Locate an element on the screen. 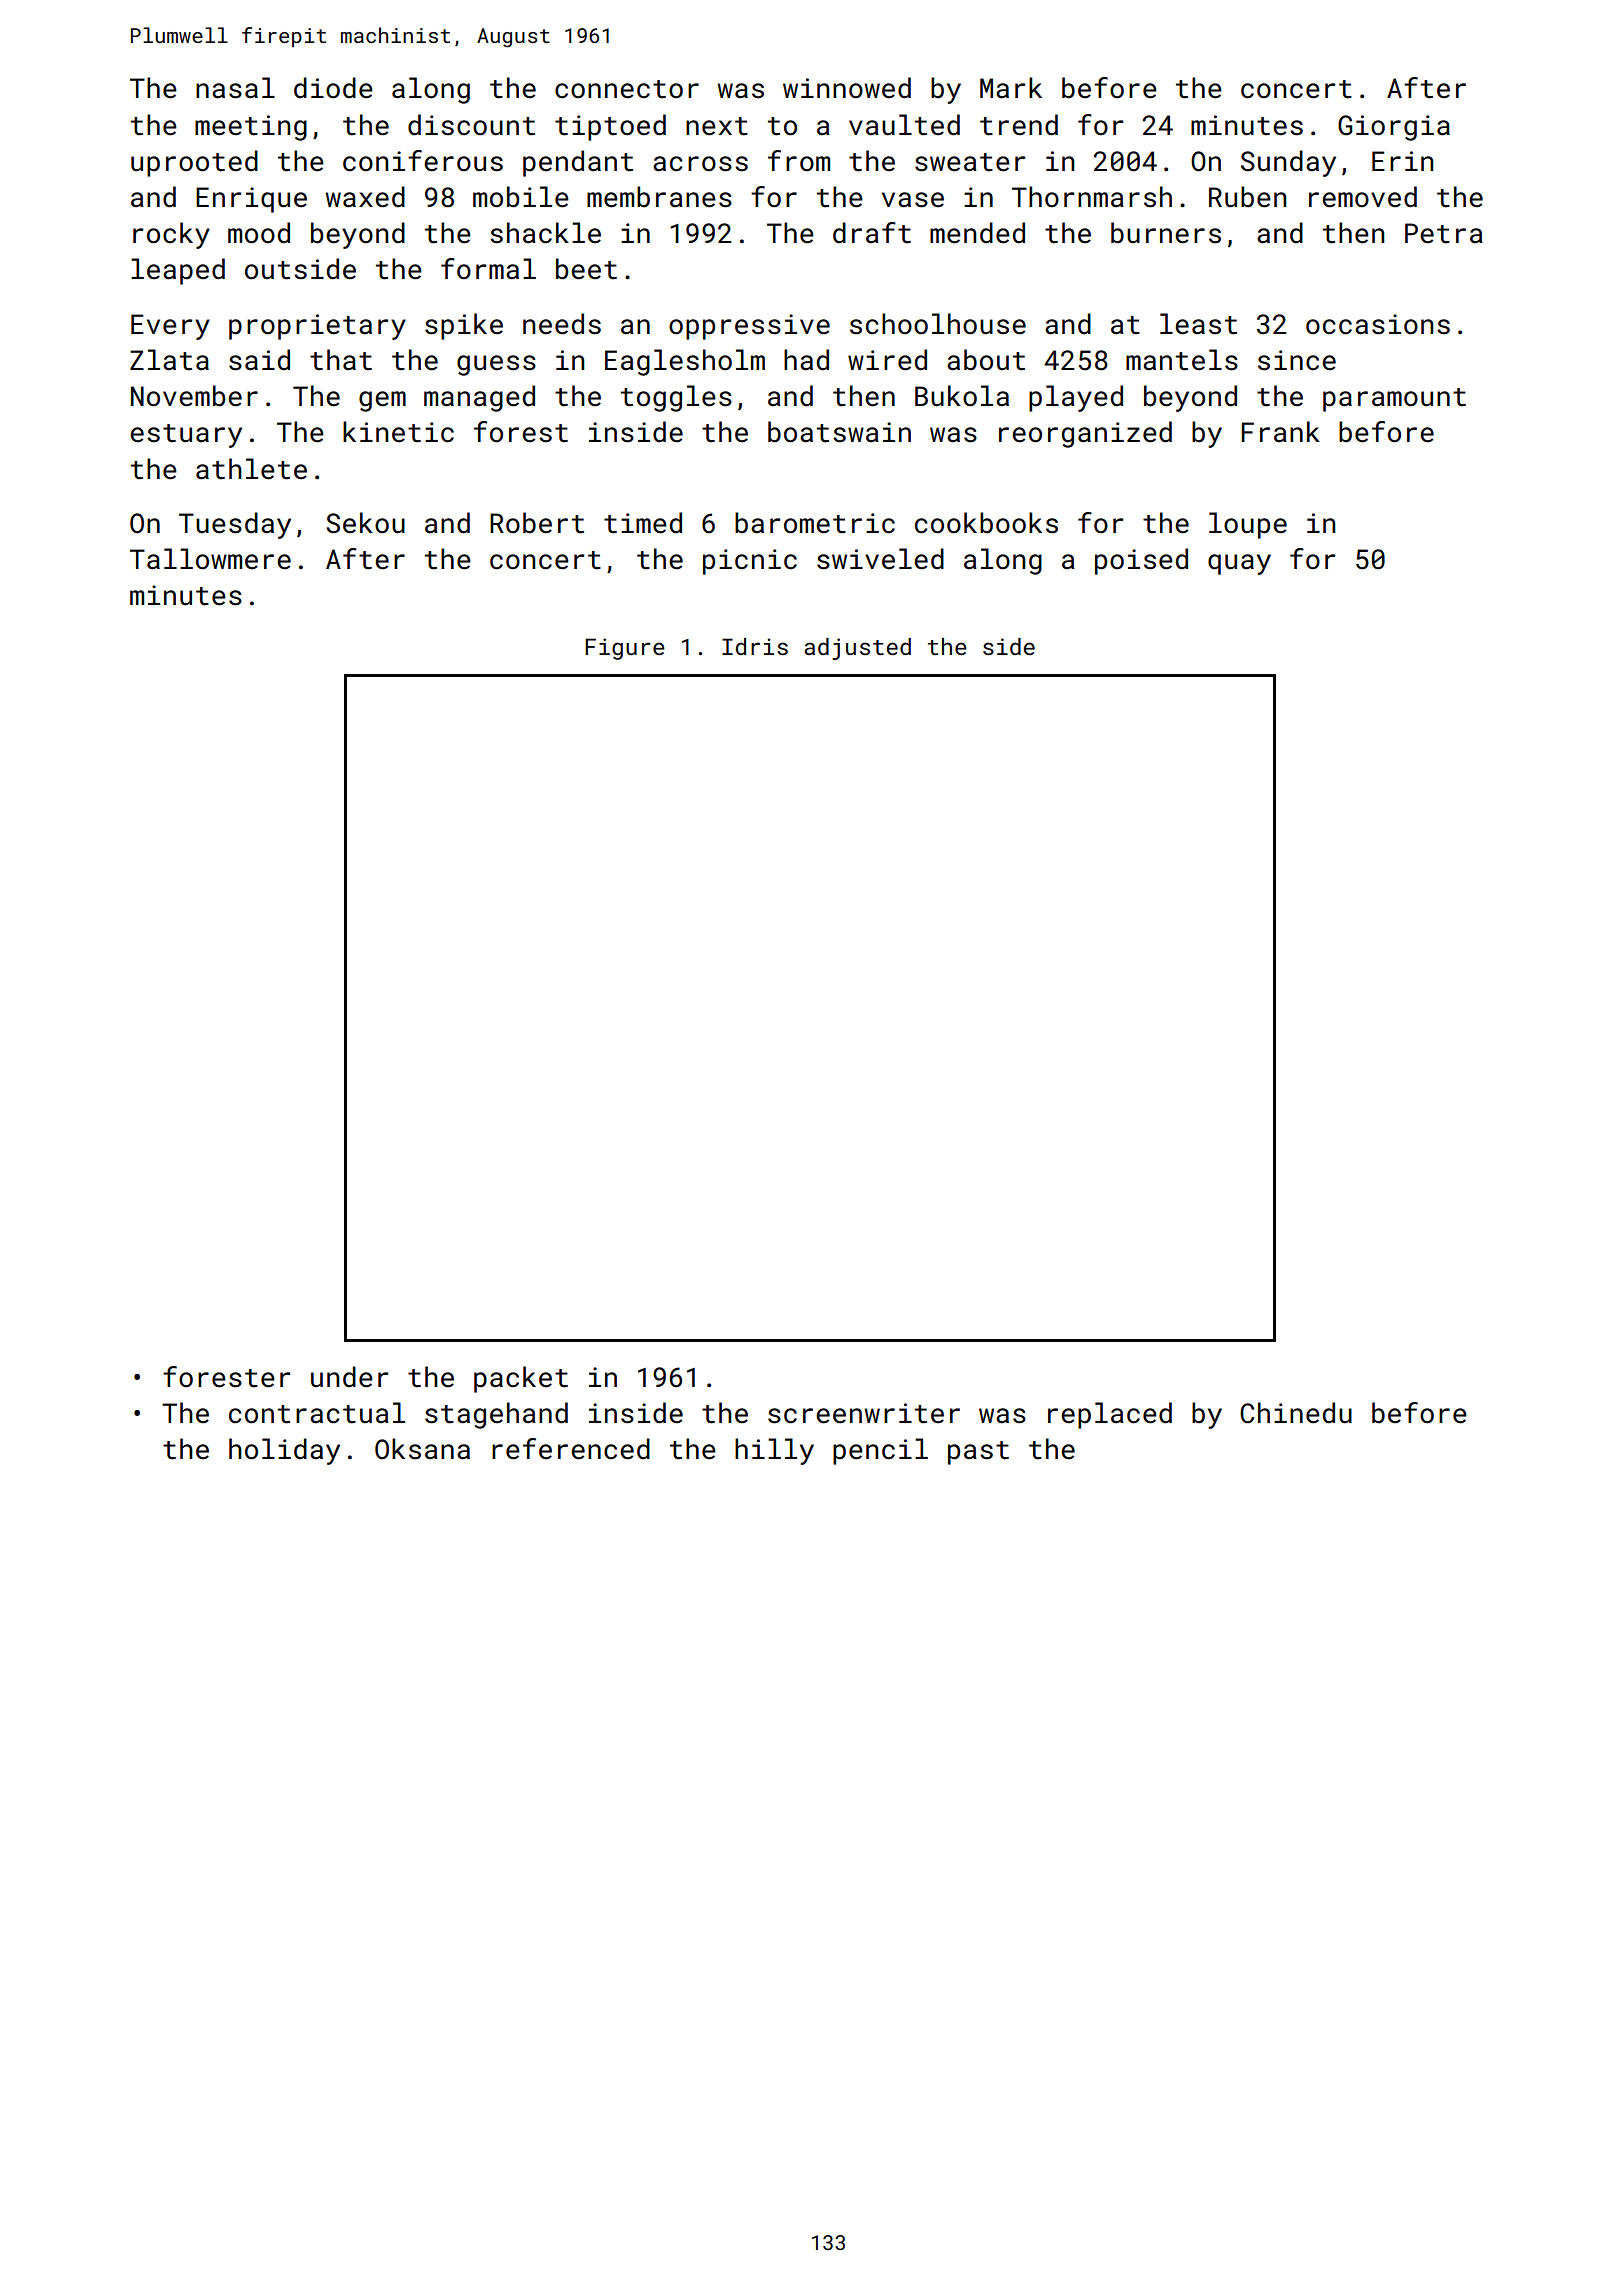 The height and width of the screenshot is (2292, 1620). Tallowmere is located at coordinates (210, 559).
